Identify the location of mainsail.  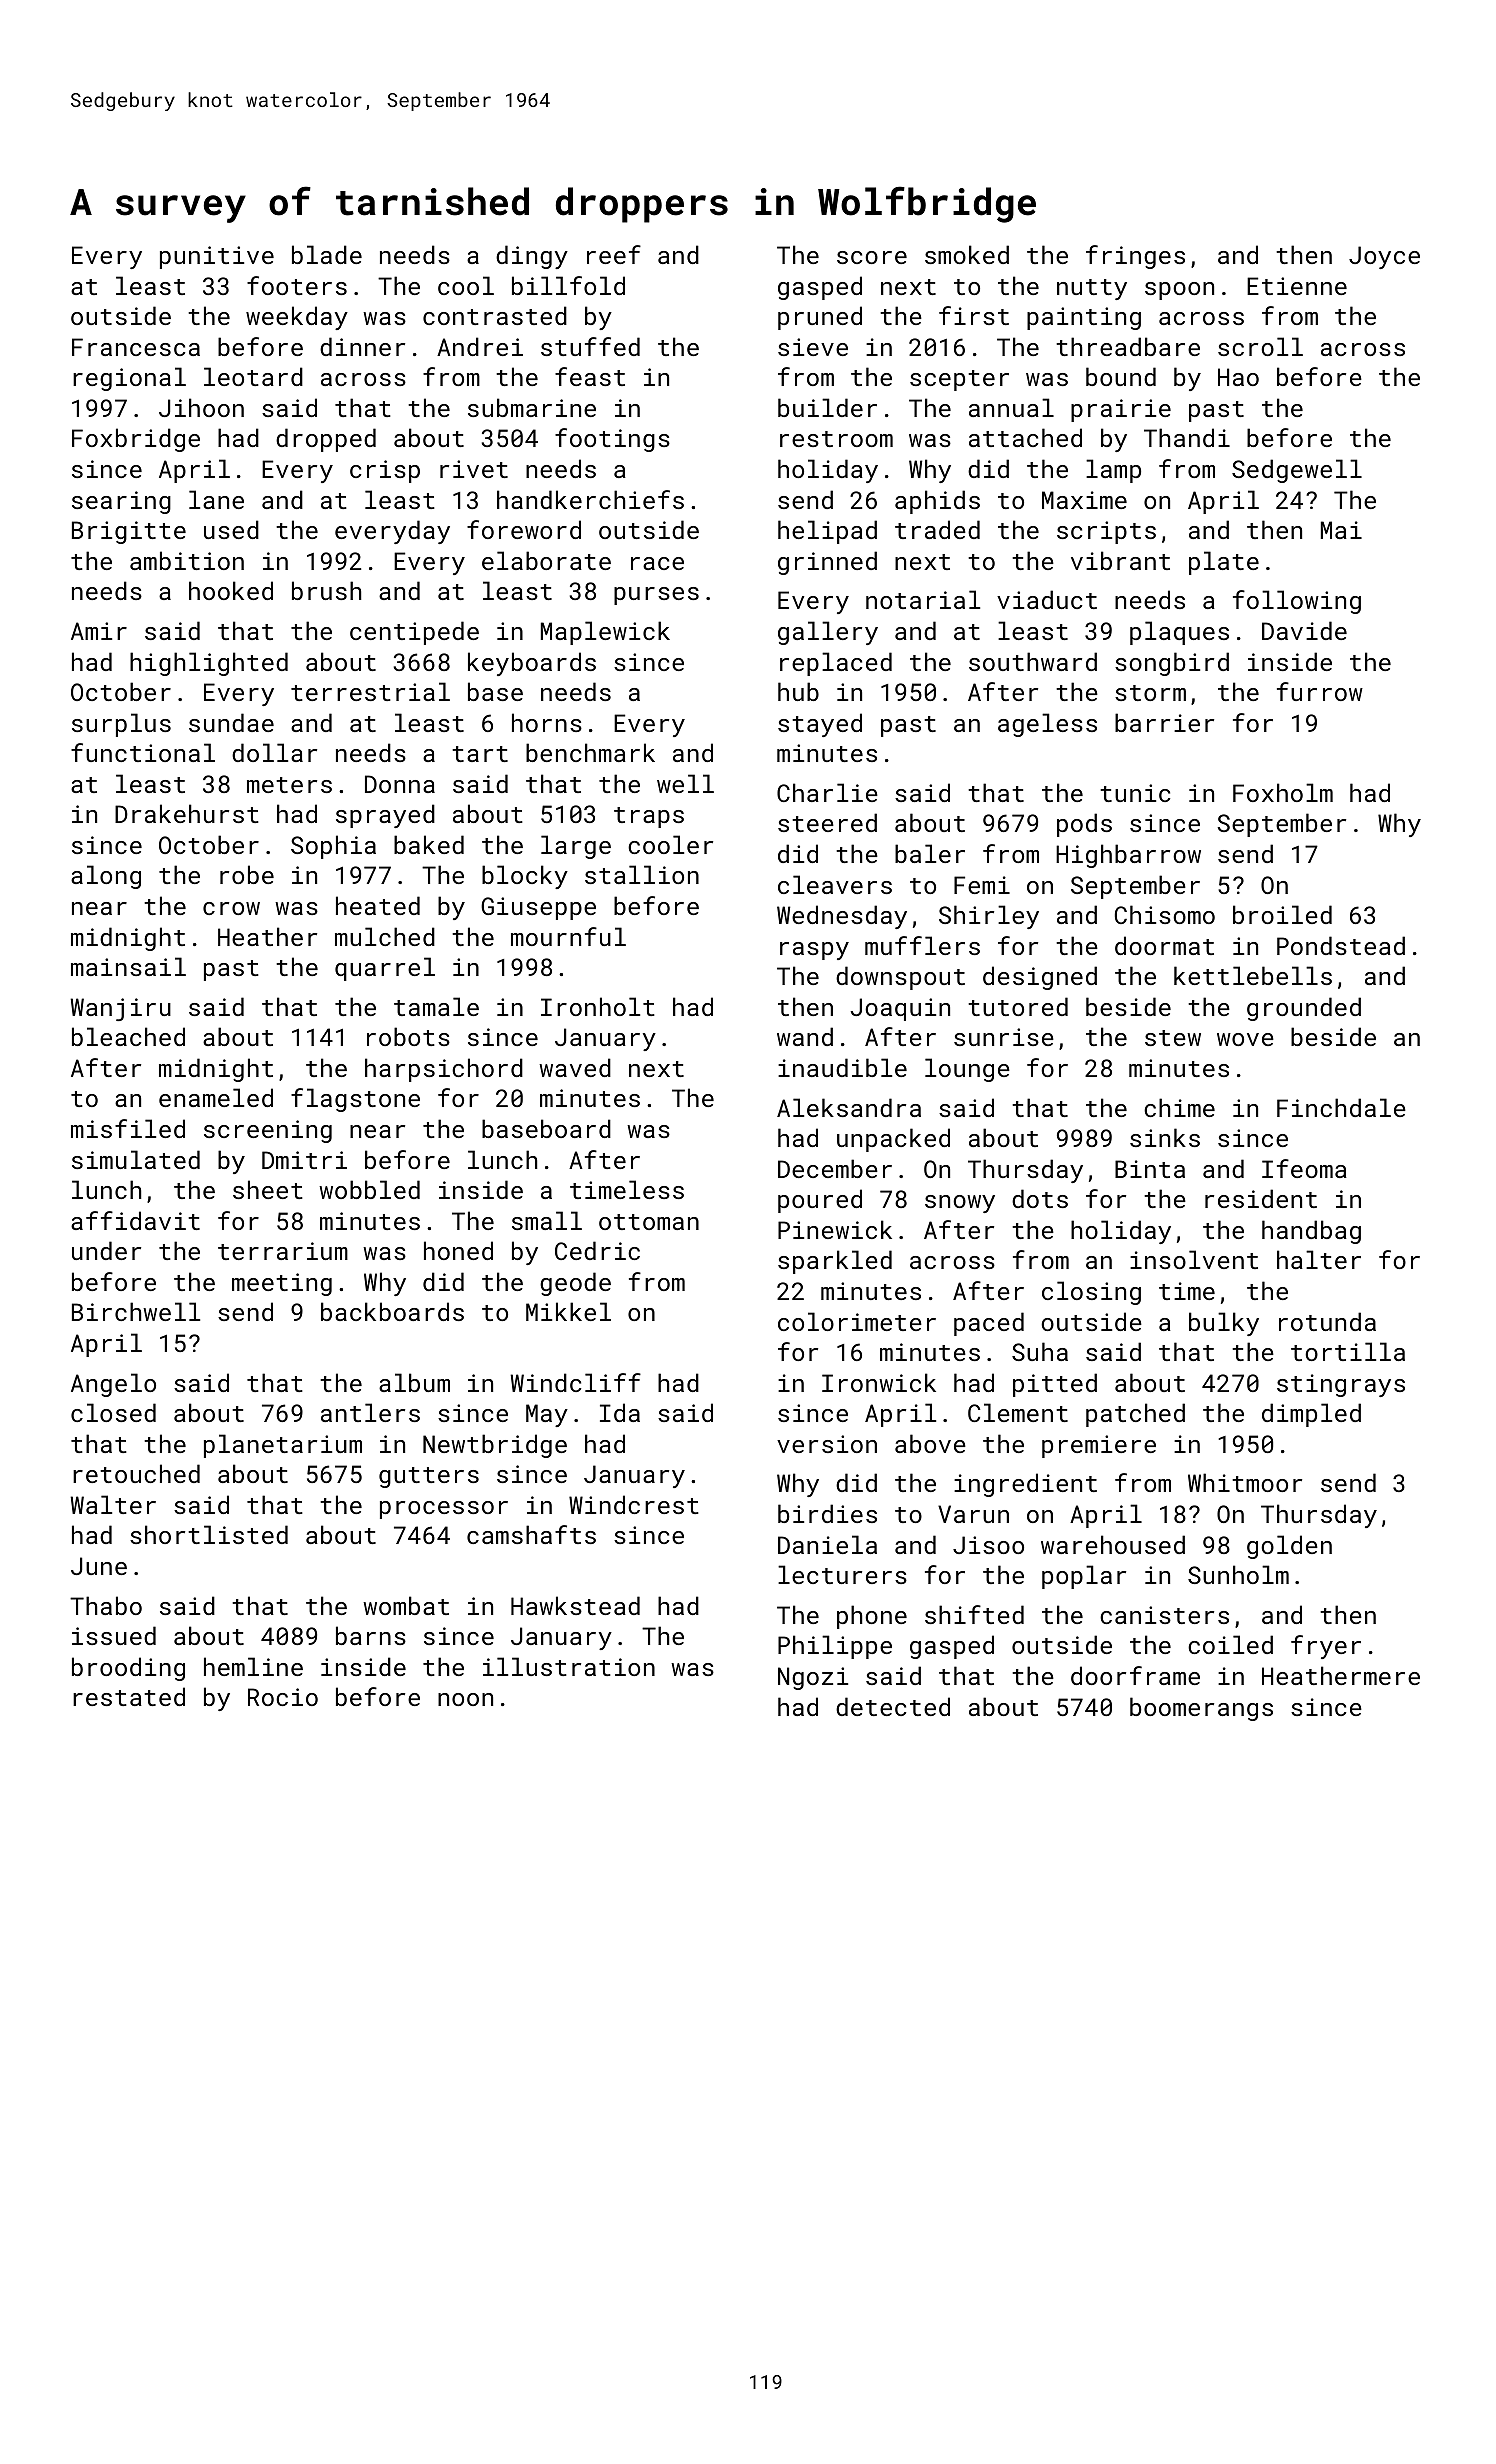
(128, 966).
